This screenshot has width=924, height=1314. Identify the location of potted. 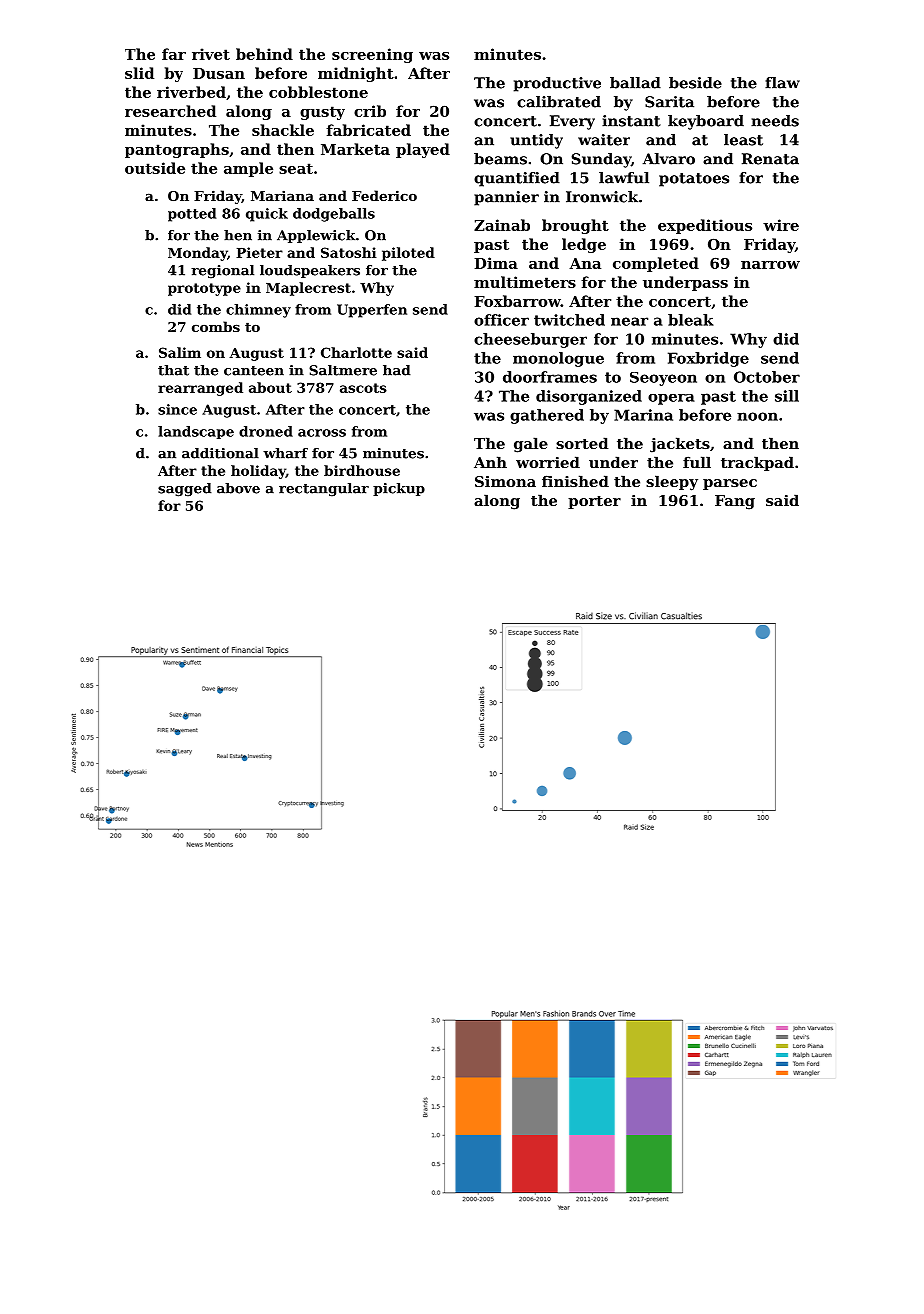
(192, 215).
